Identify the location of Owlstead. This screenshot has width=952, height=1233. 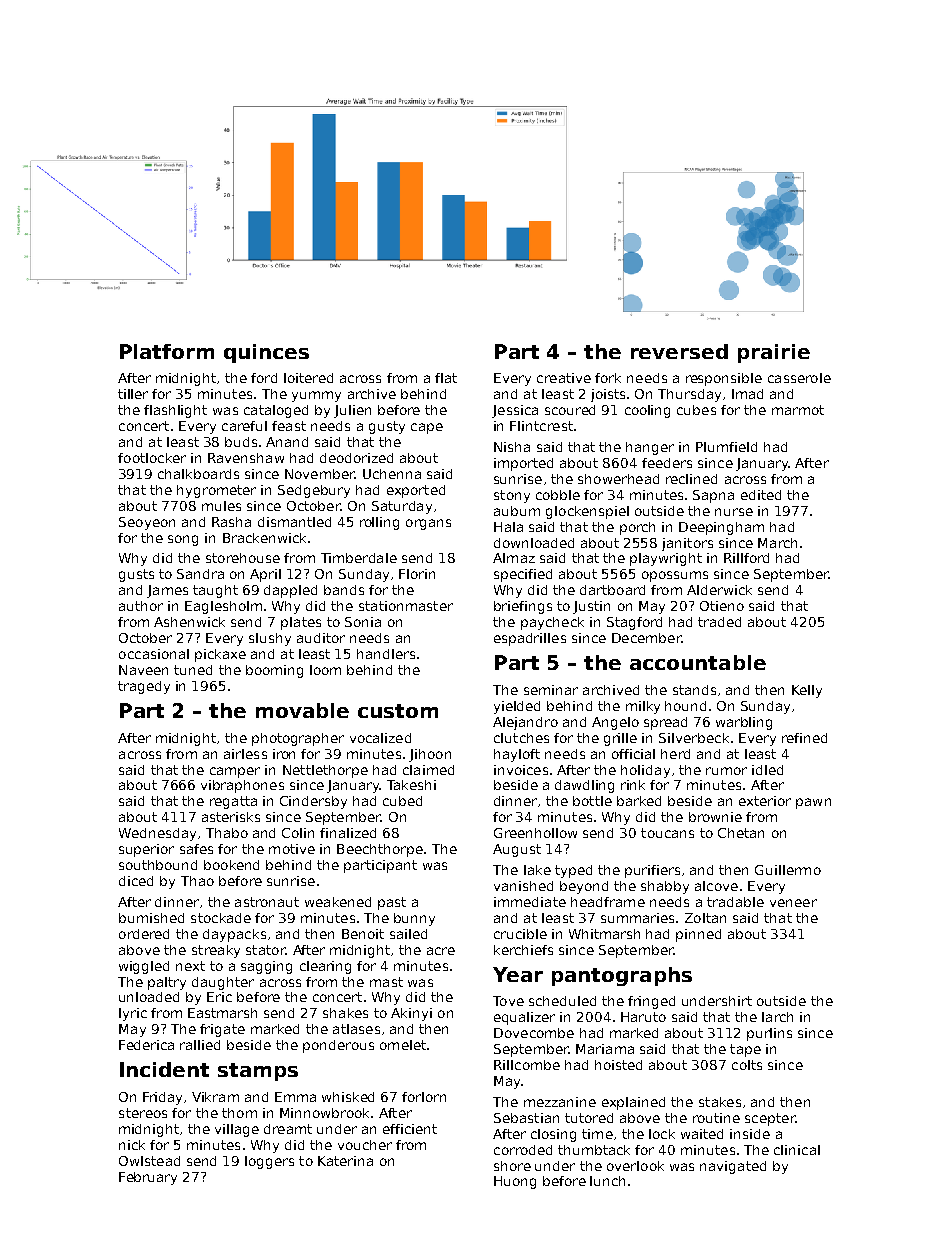
(149, 1161).
